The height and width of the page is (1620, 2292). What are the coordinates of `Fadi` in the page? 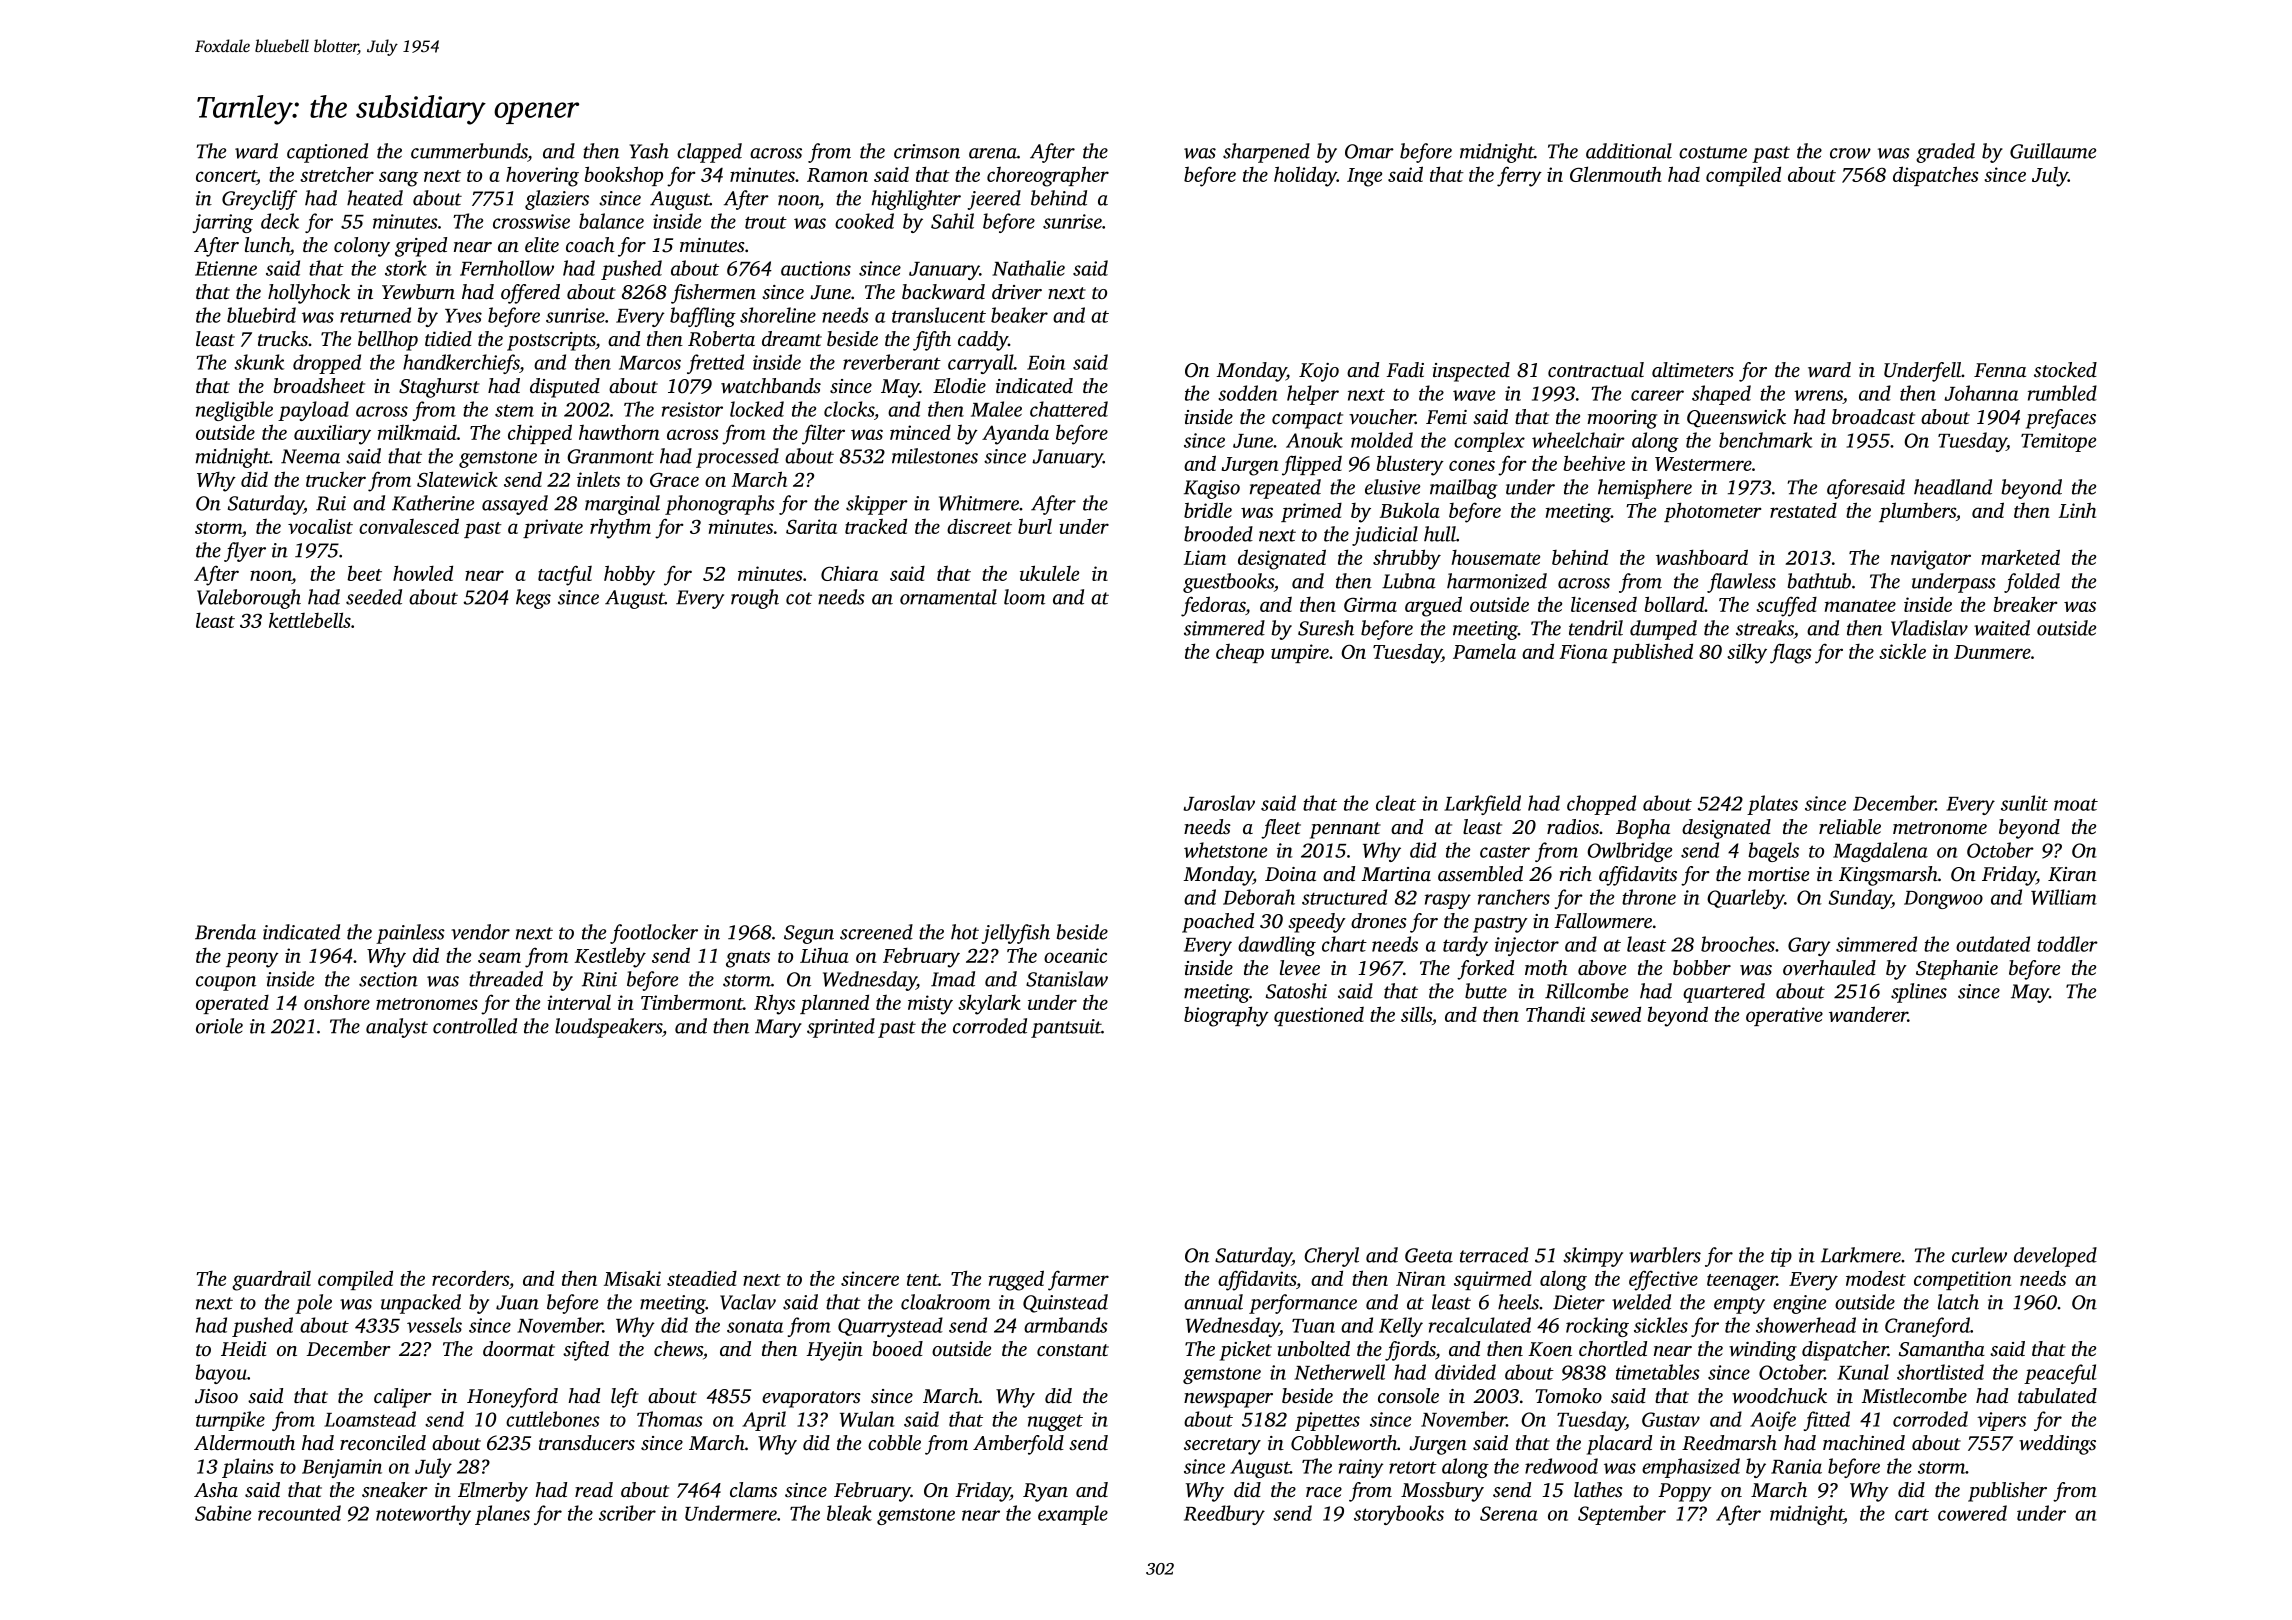 It's located at (1405, 369).
